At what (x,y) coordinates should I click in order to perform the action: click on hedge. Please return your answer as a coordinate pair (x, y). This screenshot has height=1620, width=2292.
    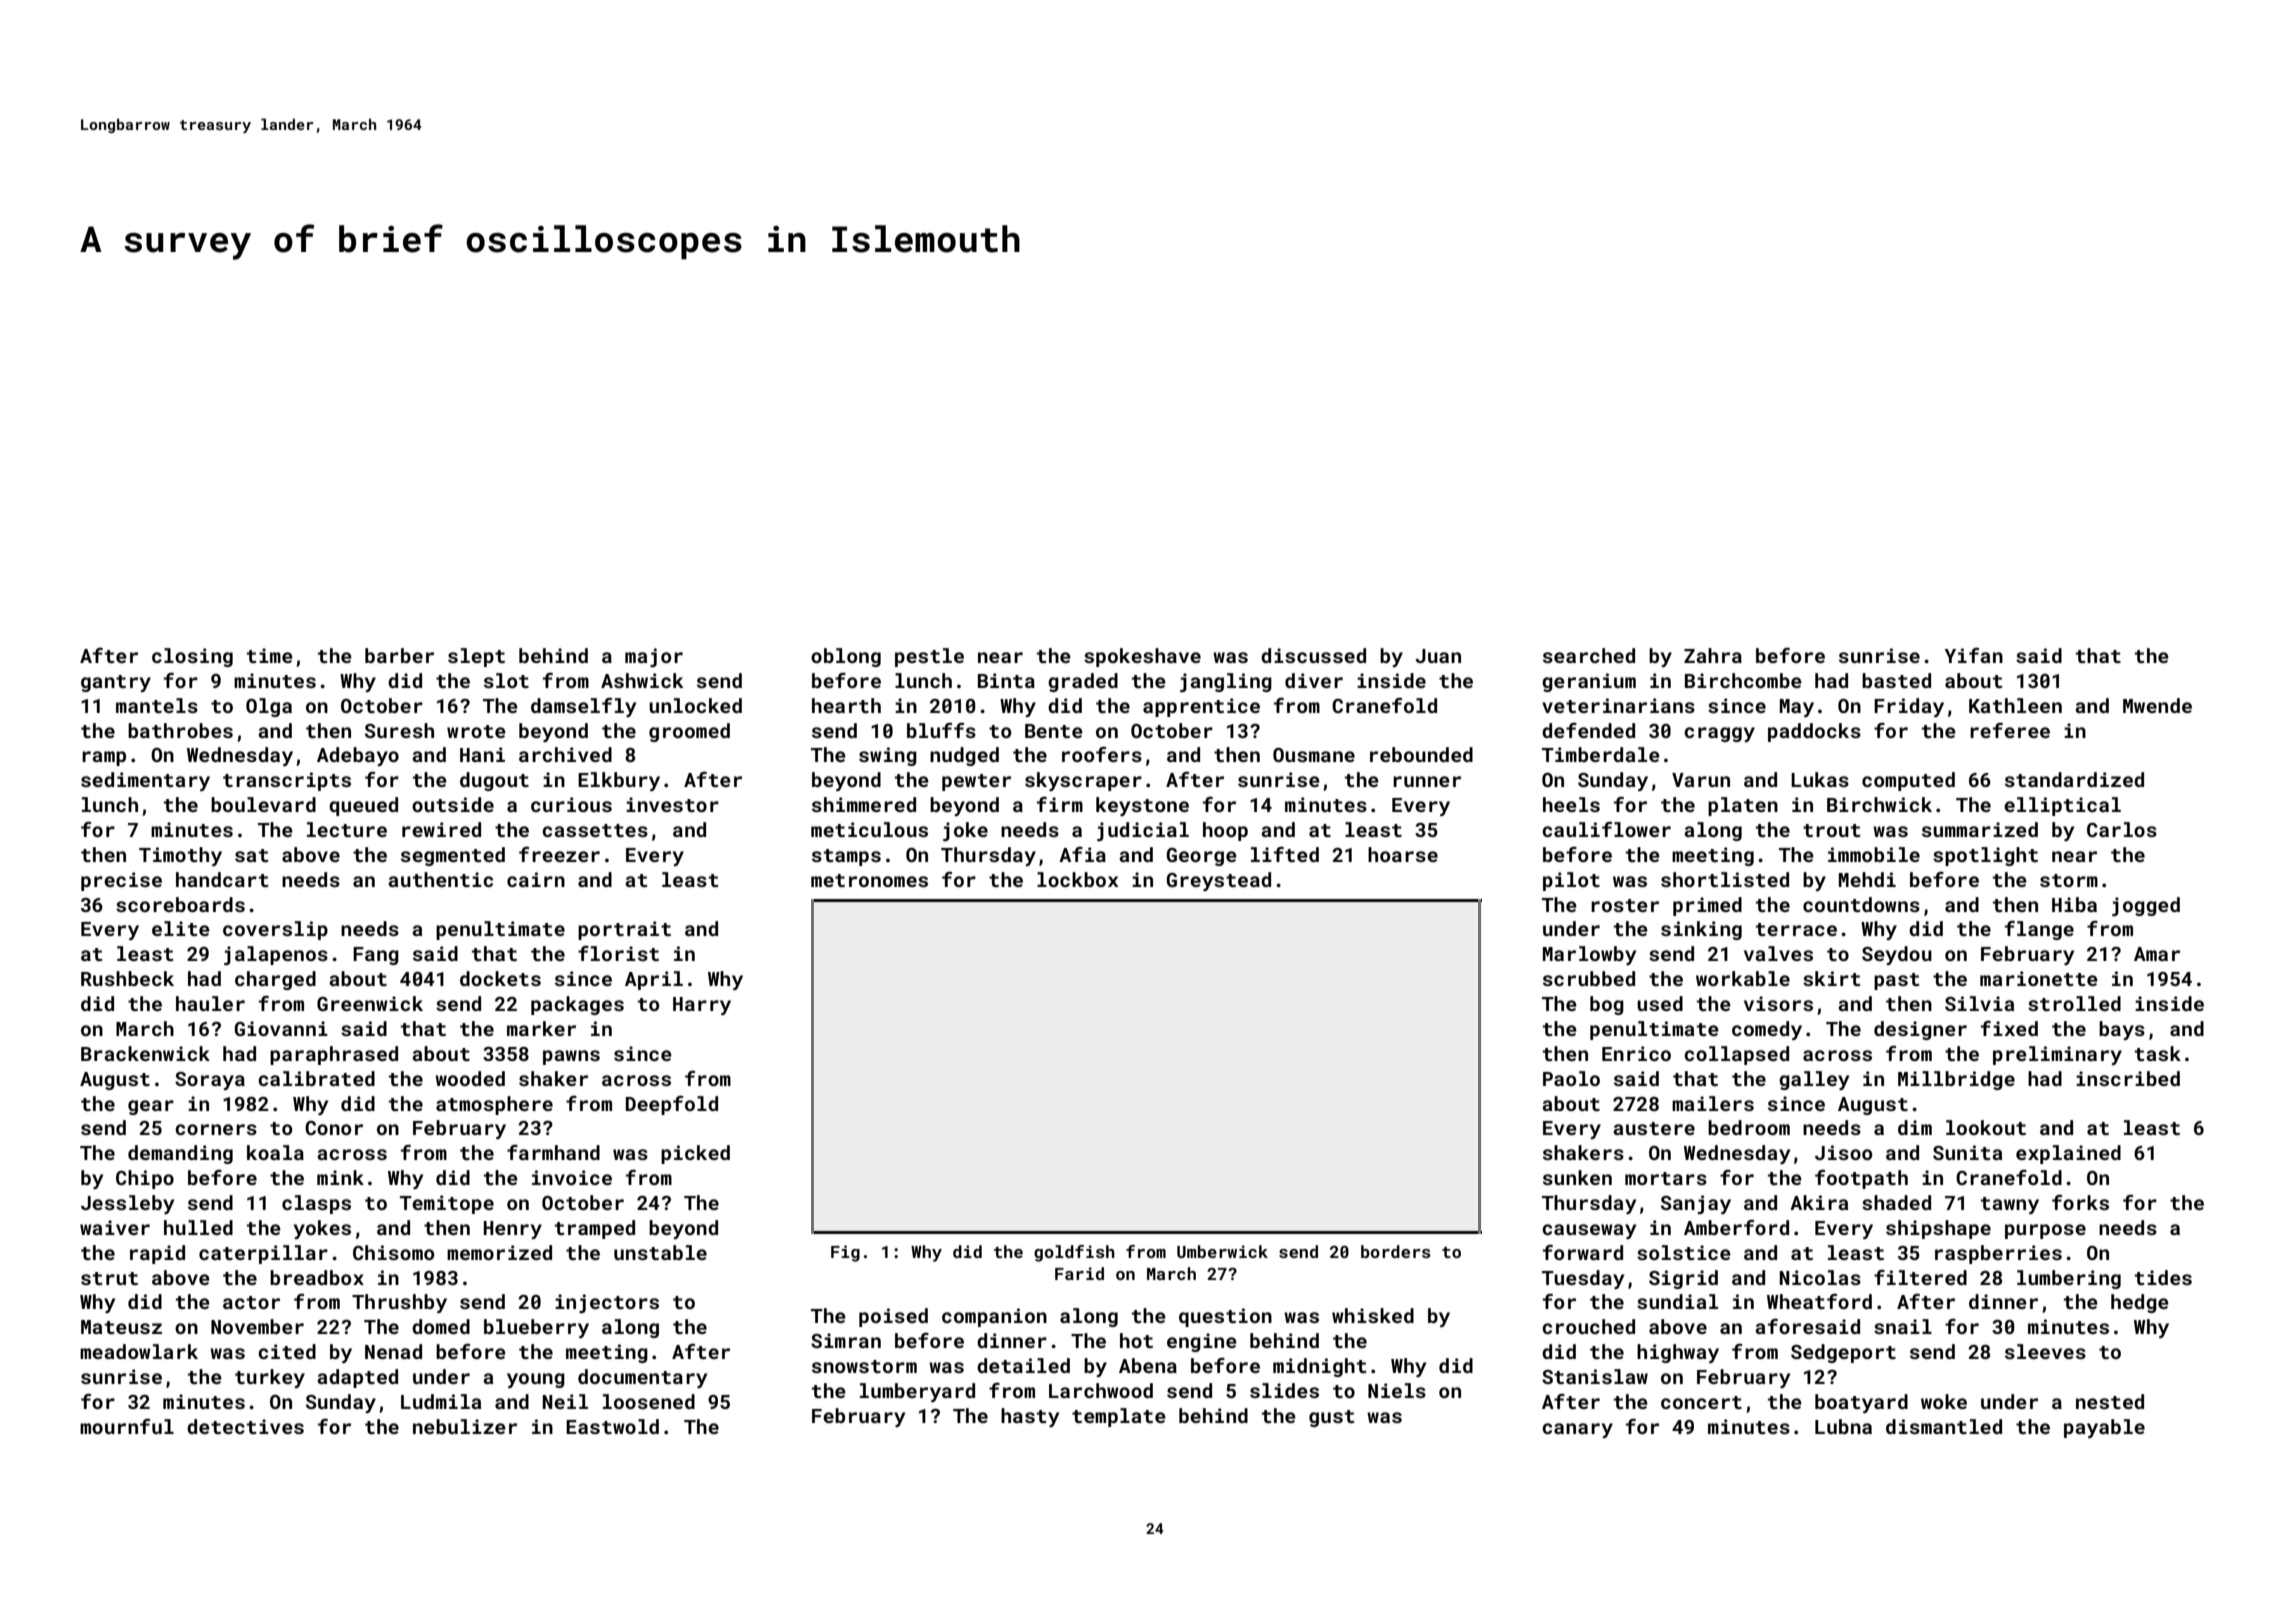
    Looking at the image, I should click on (2140, 1303).
